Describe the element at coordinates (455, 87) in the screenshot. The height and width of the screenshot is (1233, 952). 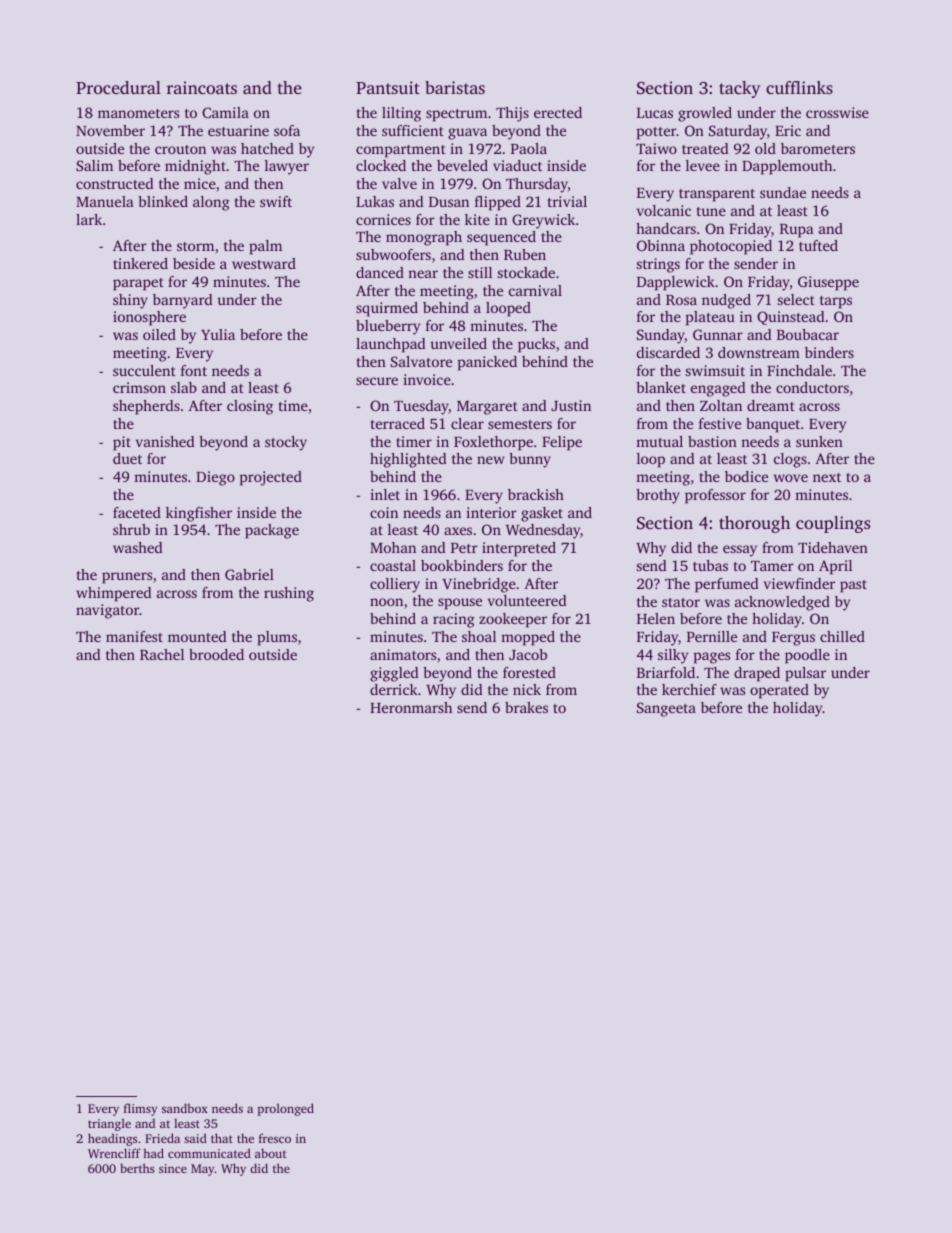
I see `baristas` at that location.
